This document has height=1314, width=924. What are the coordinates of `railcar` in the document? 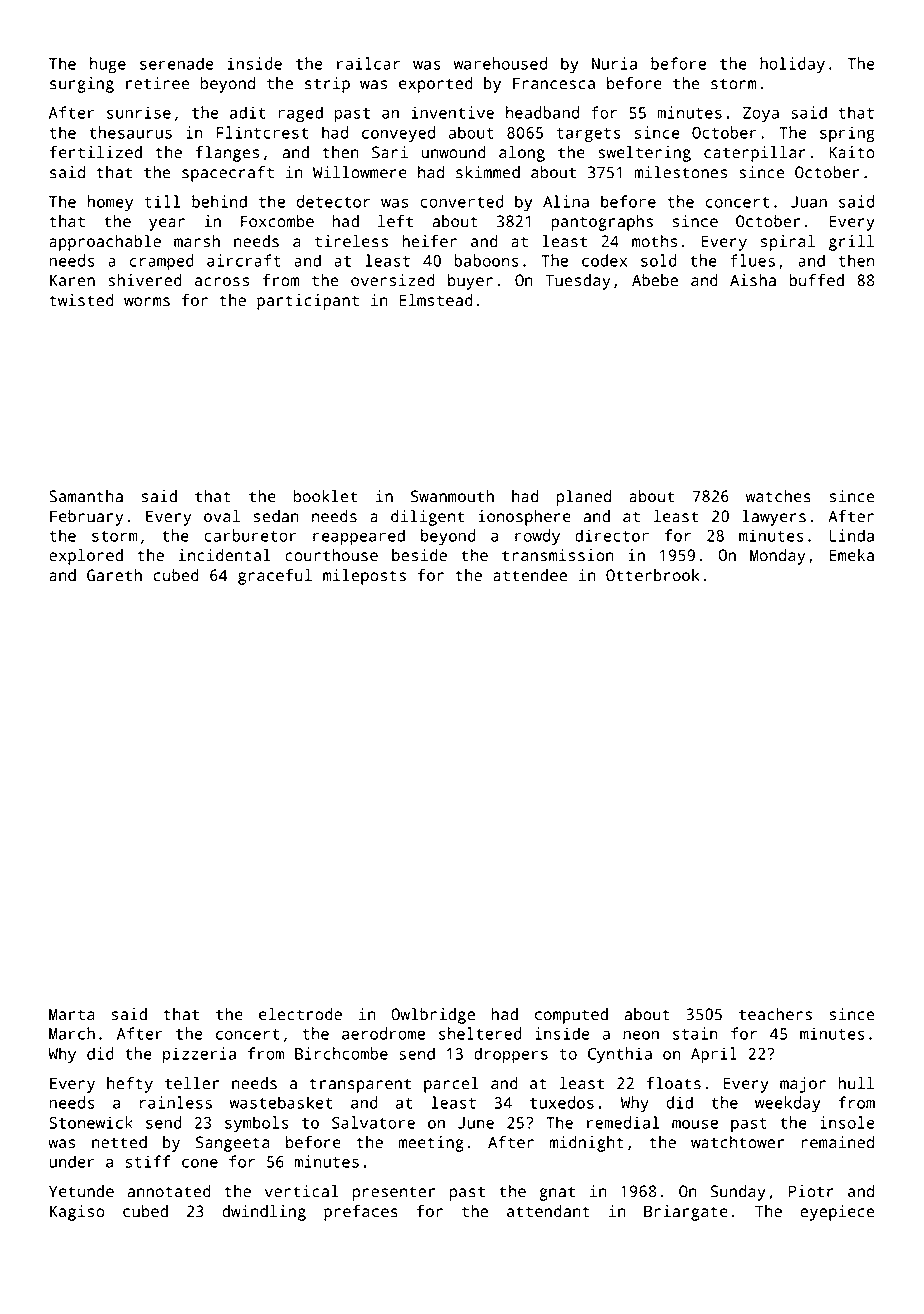 It's located at (368, 63).
